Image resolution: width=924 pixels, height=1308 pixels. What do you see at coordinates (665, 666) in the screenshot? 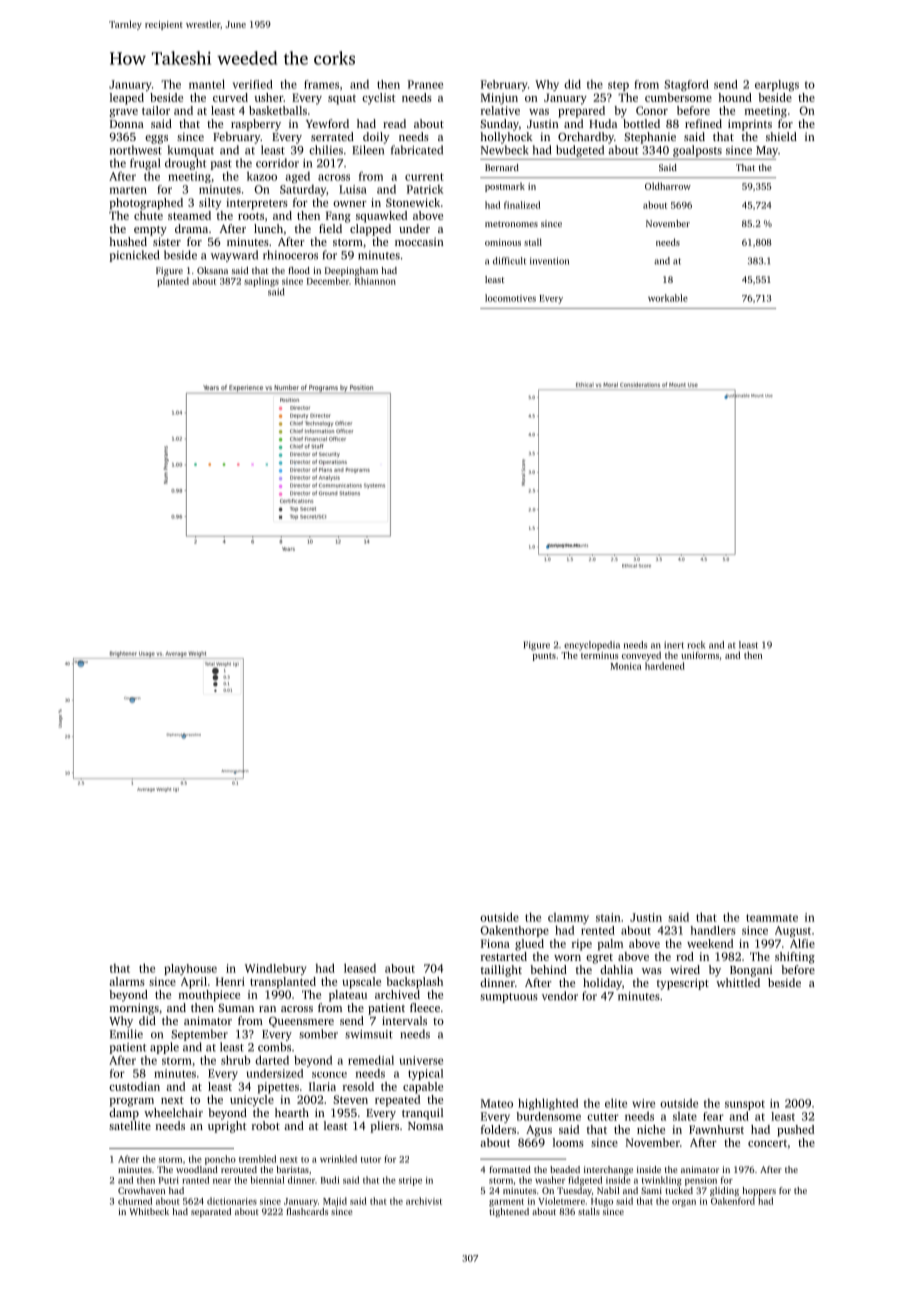
I see `hardened` at bounding box center [665, 666].
